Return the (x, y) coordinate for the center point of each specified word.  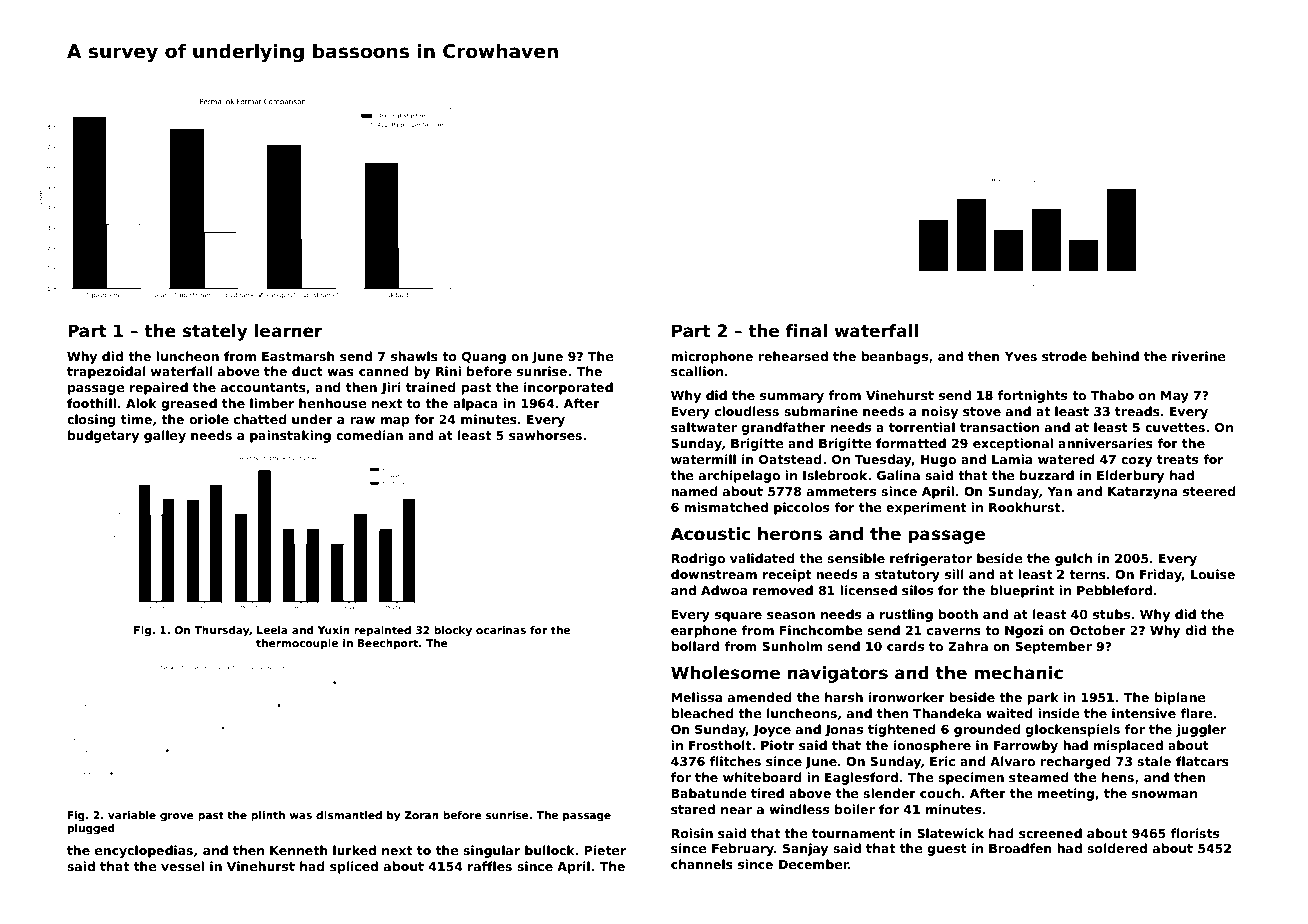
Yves (1021, 356)
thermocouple (297, 644)
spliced (354, 867)
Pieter (605, 850)
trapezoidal (106, 372)
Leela (272, 630)
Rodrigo (698, 559)
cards (905, 646)
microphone (712, 357)
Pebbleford (1114, 590)
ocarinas (501, 630)
